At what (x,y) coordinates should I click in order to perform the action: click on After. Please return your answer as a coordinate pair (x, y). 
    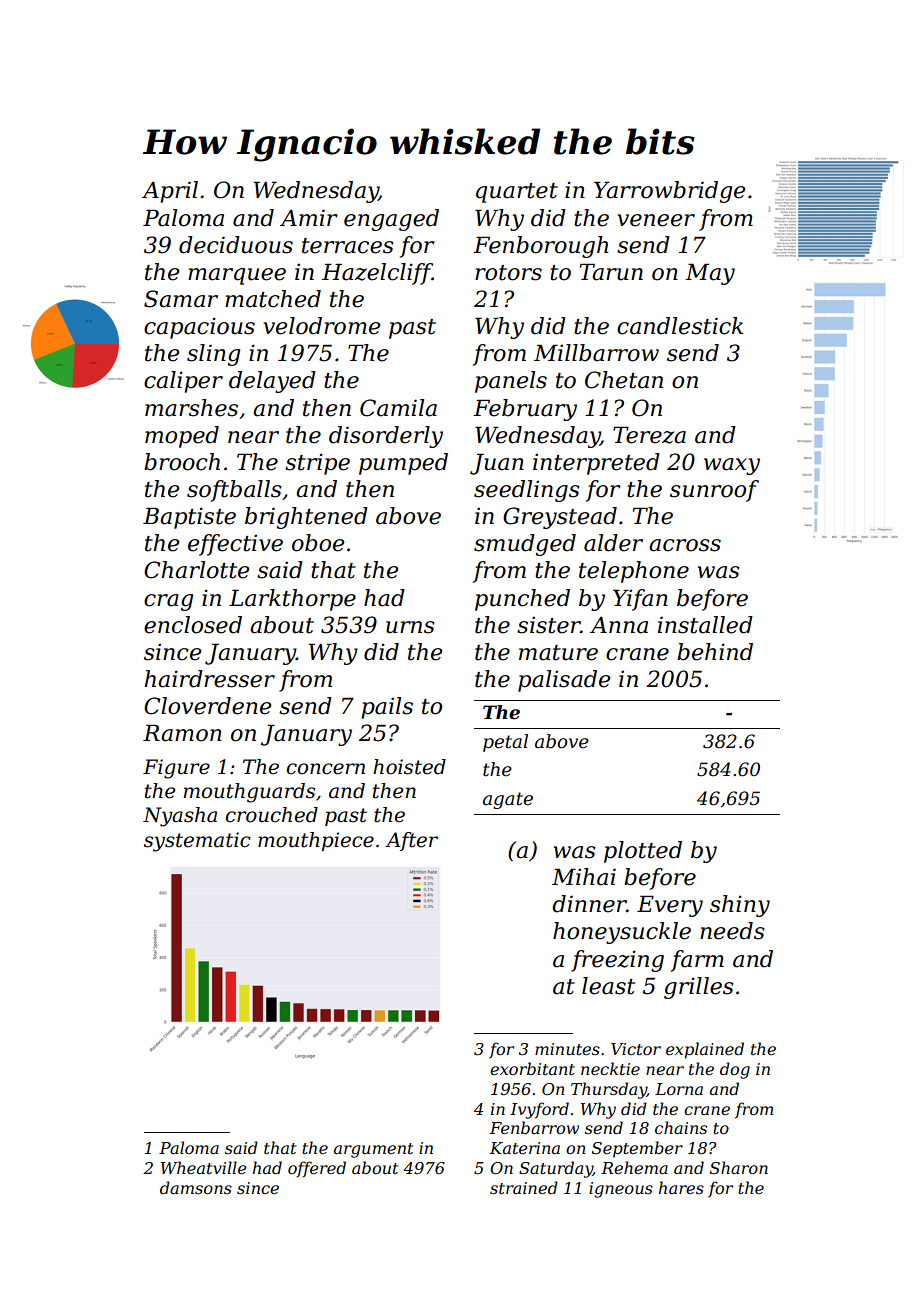
    Looking at the image, I should click on (411, 841).
